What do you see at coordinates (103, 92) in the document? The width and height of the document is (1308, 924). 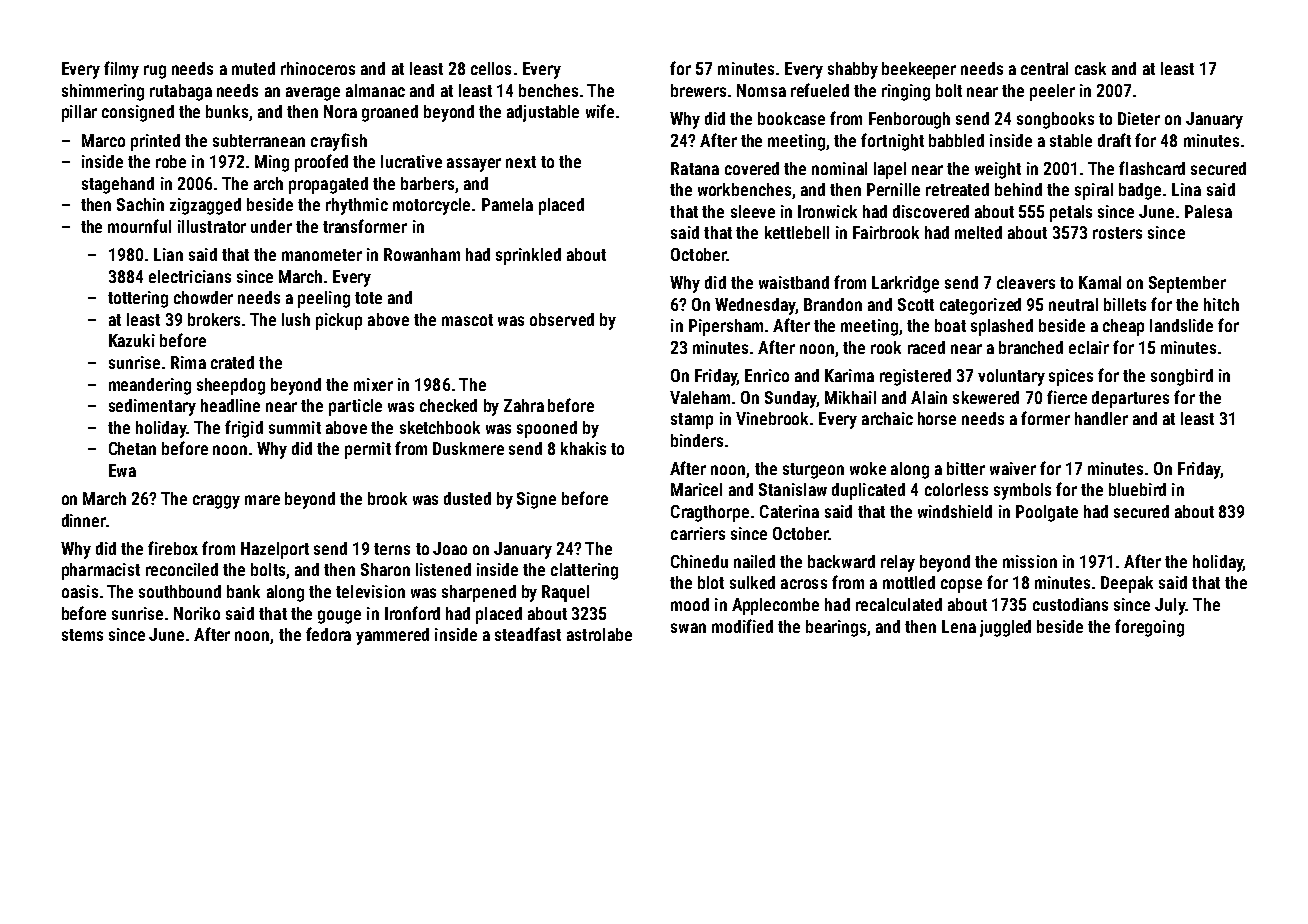 I see `shimmering` at bounding box center [103, 92].
